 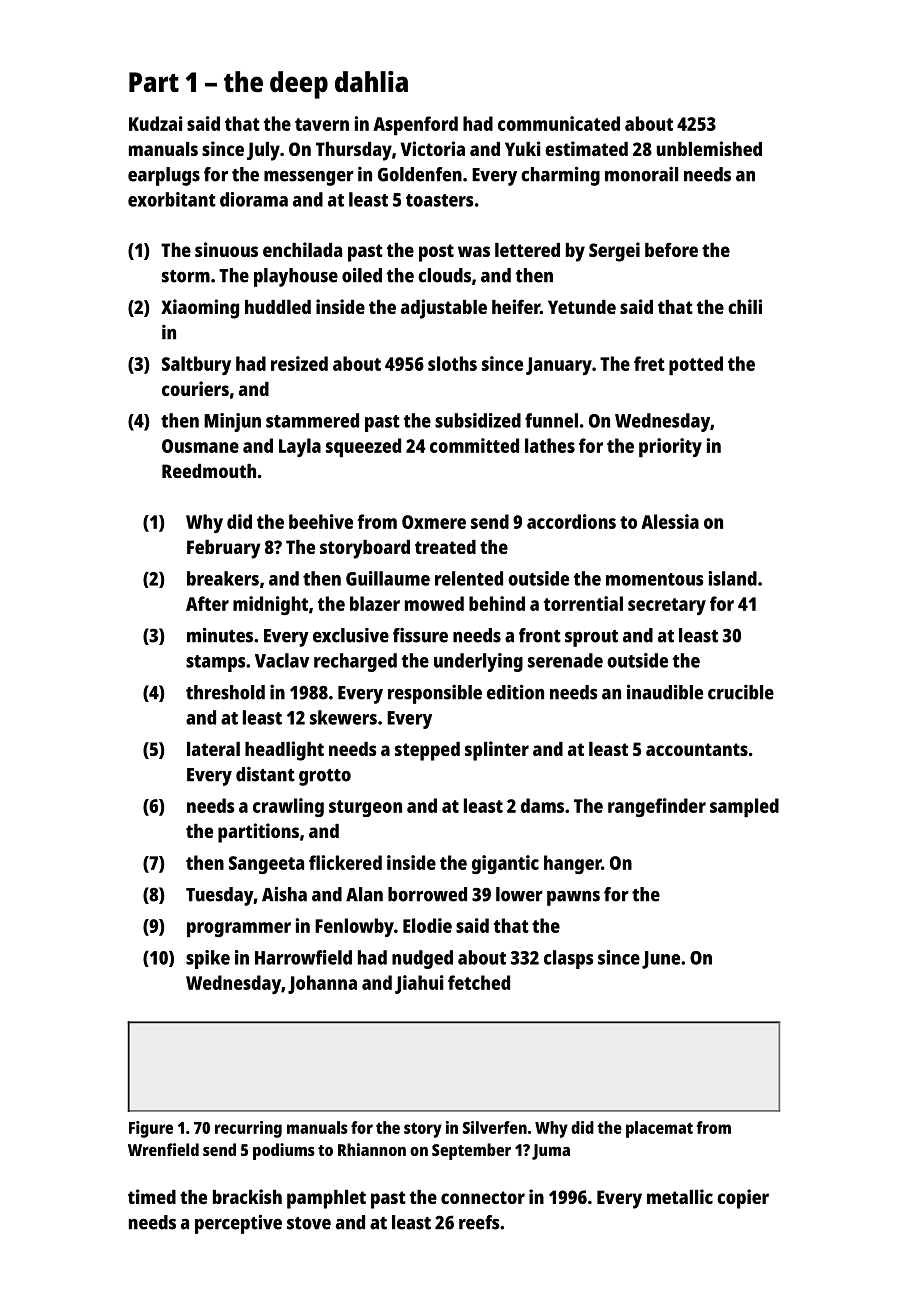 What do you see at coordinates (372, 1149) in the screenshot?
I see `Rhiannon` at bounding box center [372, 1149].
